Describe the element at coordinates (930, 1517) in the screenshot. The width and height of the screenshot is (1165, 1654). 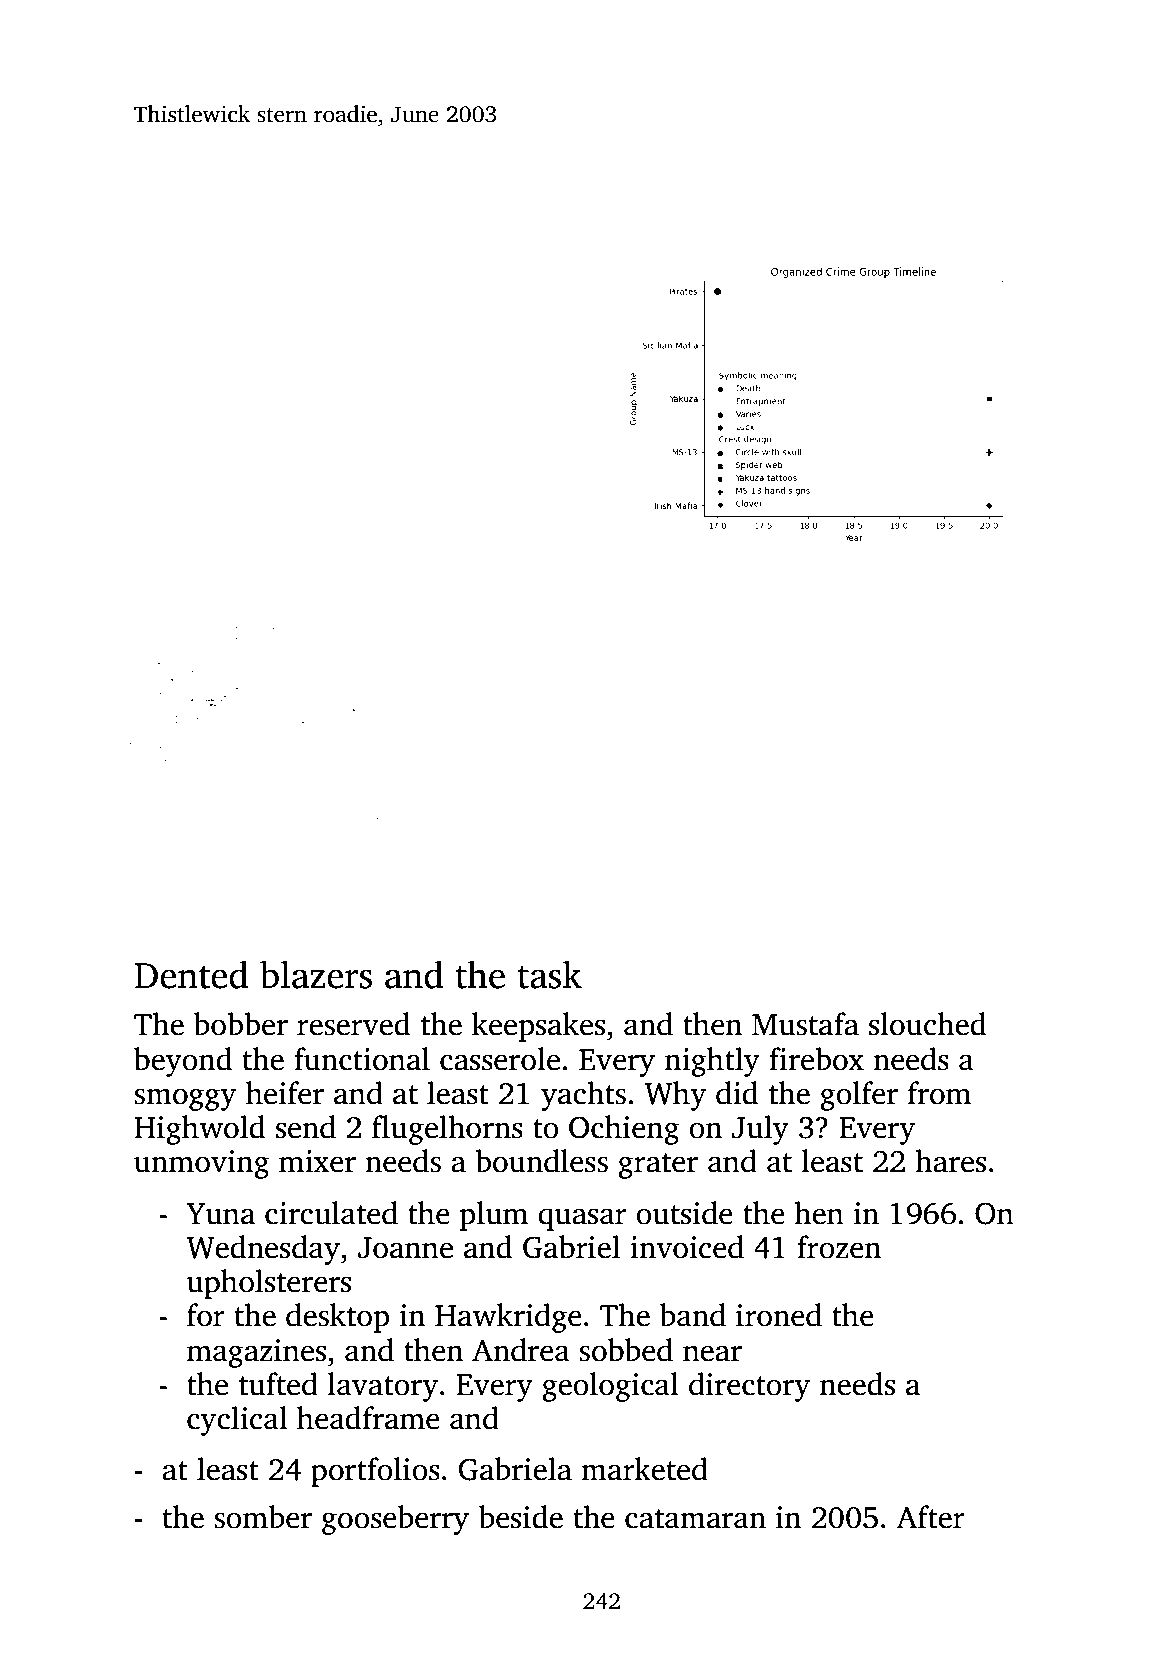
I see `After` at that location.
